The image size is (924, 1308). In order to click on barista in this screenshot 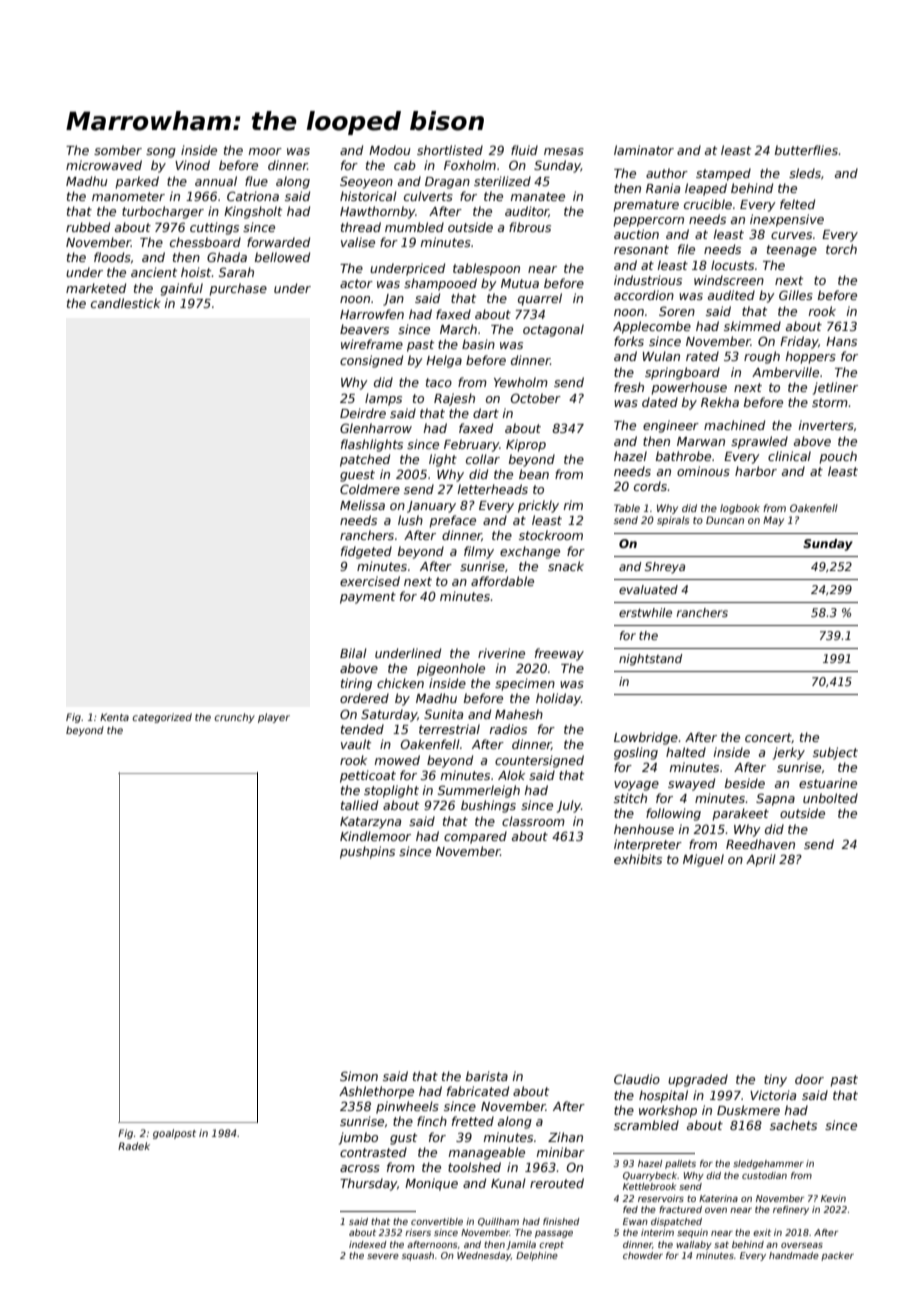, I will do `click(487, 1076)`.
